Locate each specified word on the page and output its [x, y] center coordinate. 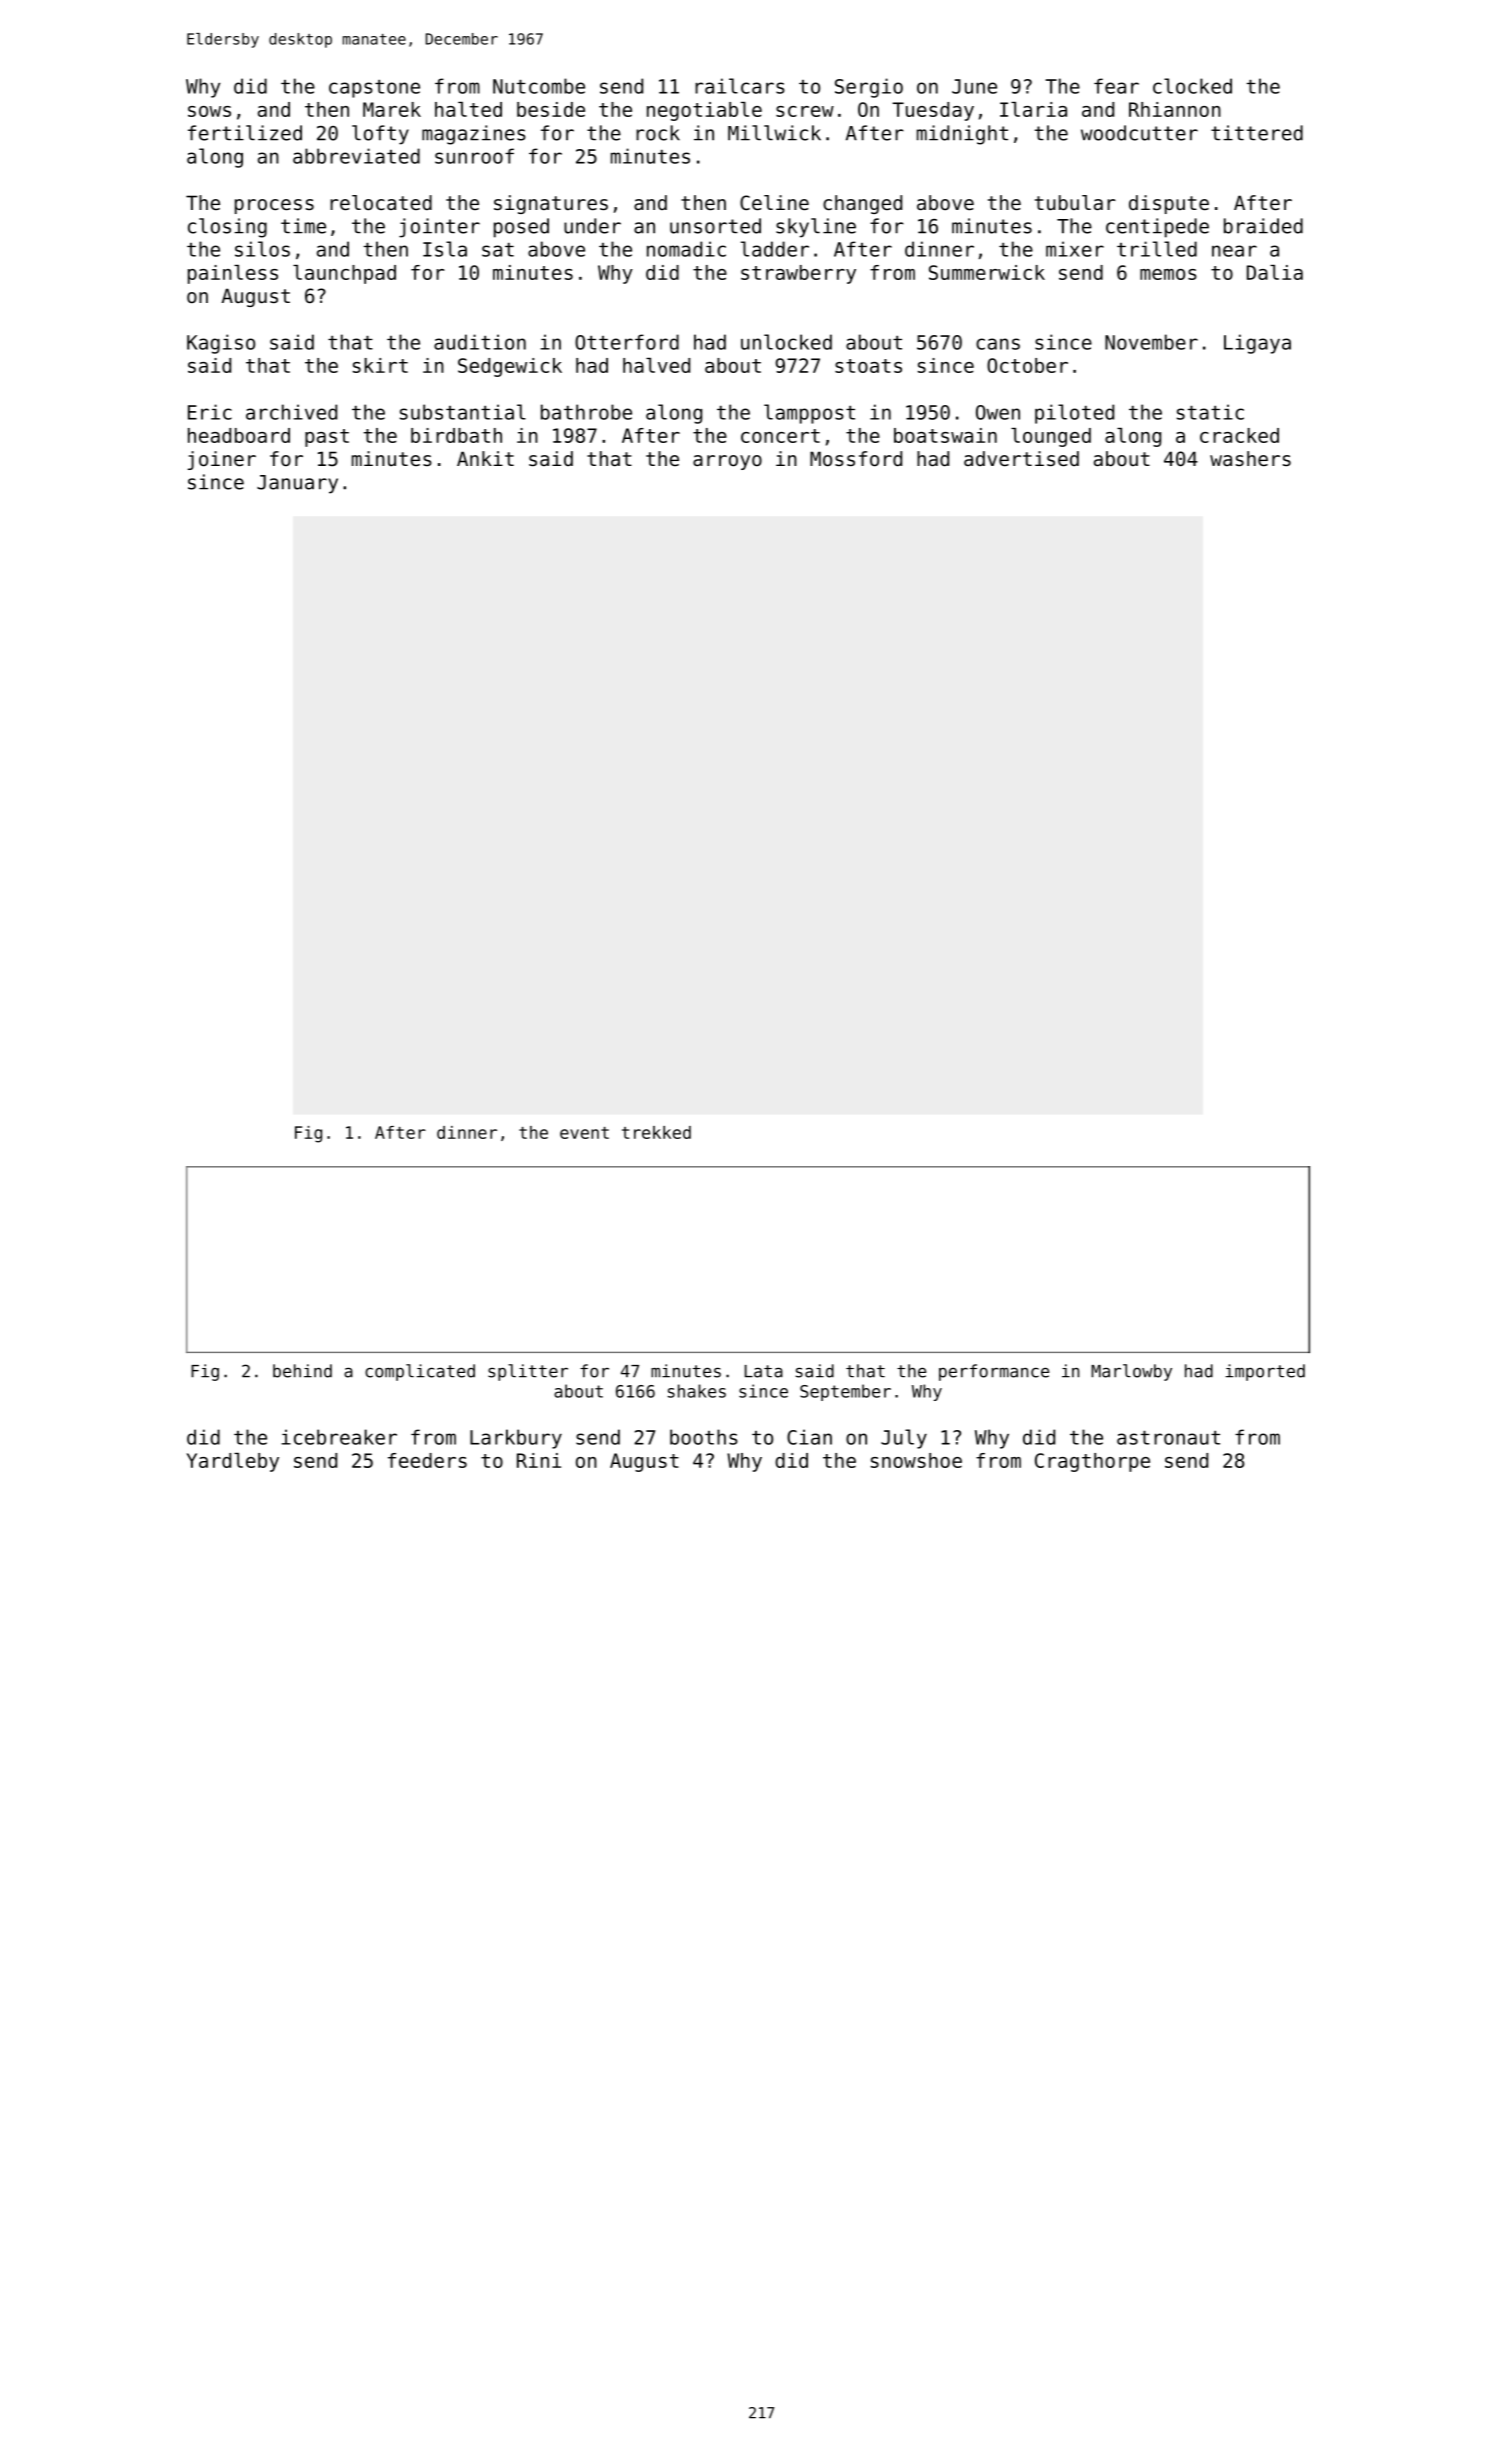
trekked [656, 1132]
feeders [427, 1460]
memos [1168, 274]
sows [209, 111]
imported [1265, 1372]
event [584, 1133]
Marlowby [1131, 1372]
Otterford [627, 342]
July [904, 1439]
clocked [1192, 86]
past [327, 438]
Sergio [869, 88]
